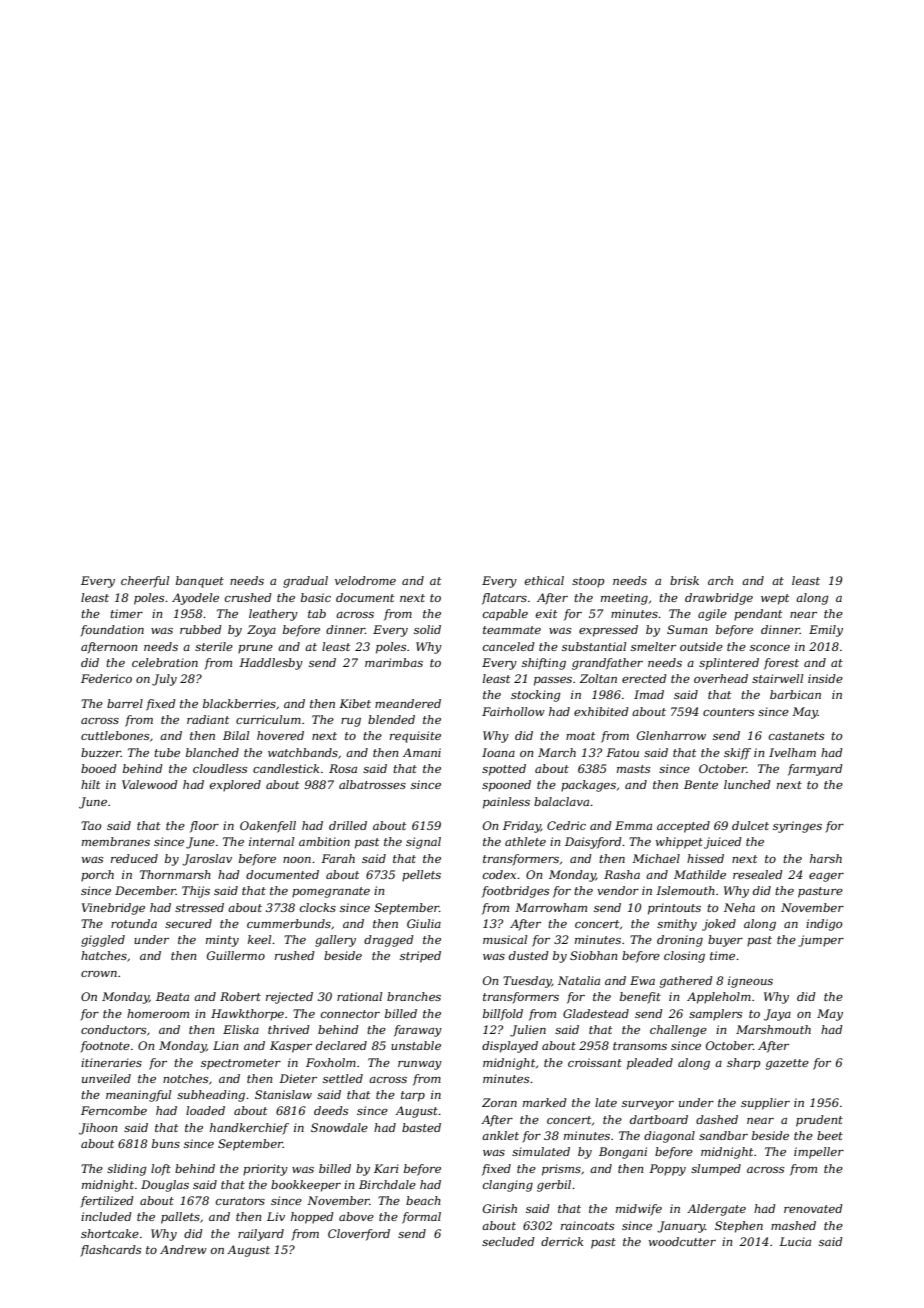 This screenshot has height=1308, width=924. Describe the element at coordinates (684, 580) in the screenshot. I see `brisk` at that location.
